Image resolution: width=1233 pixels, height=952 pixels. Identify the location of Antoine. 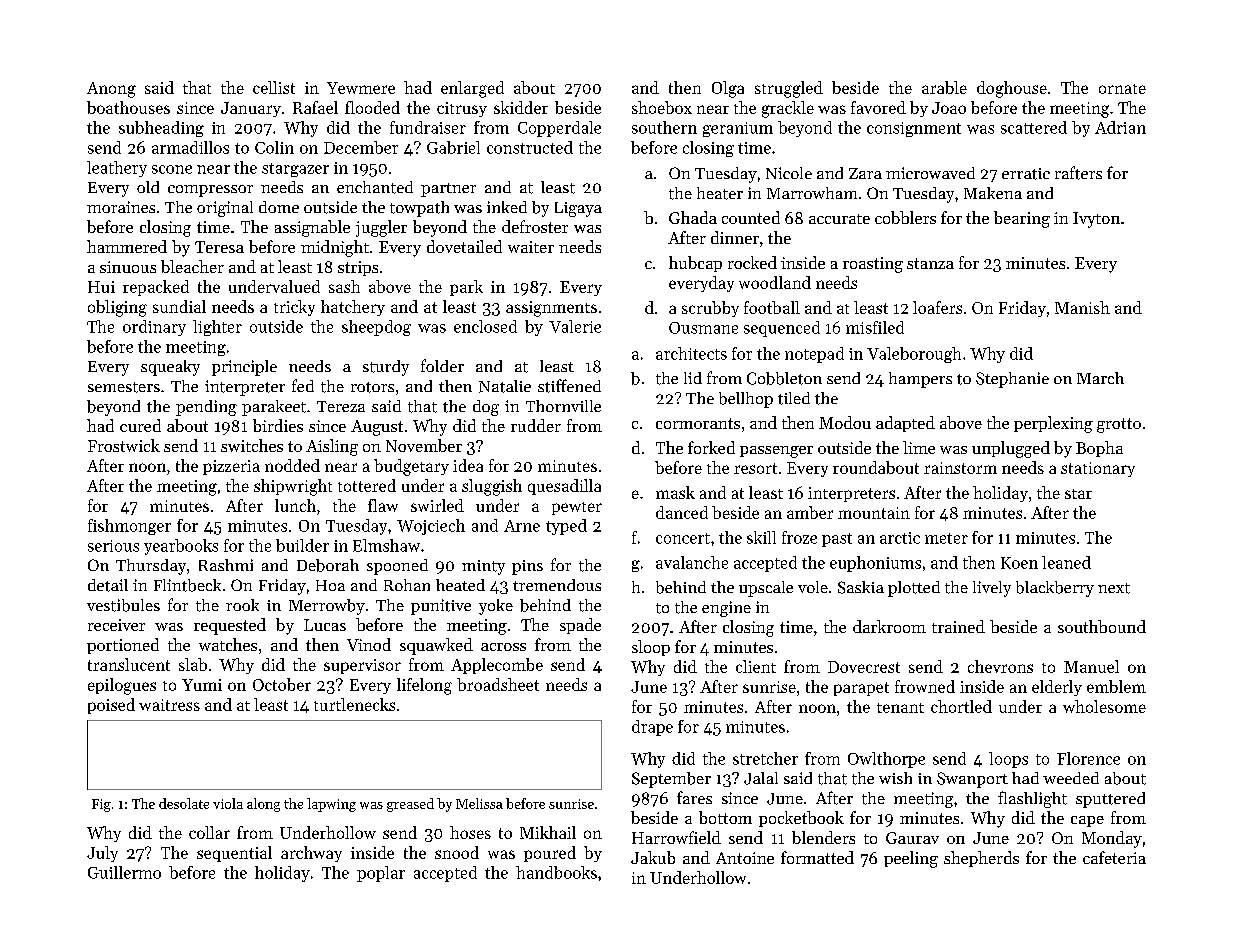
(745, 858).
